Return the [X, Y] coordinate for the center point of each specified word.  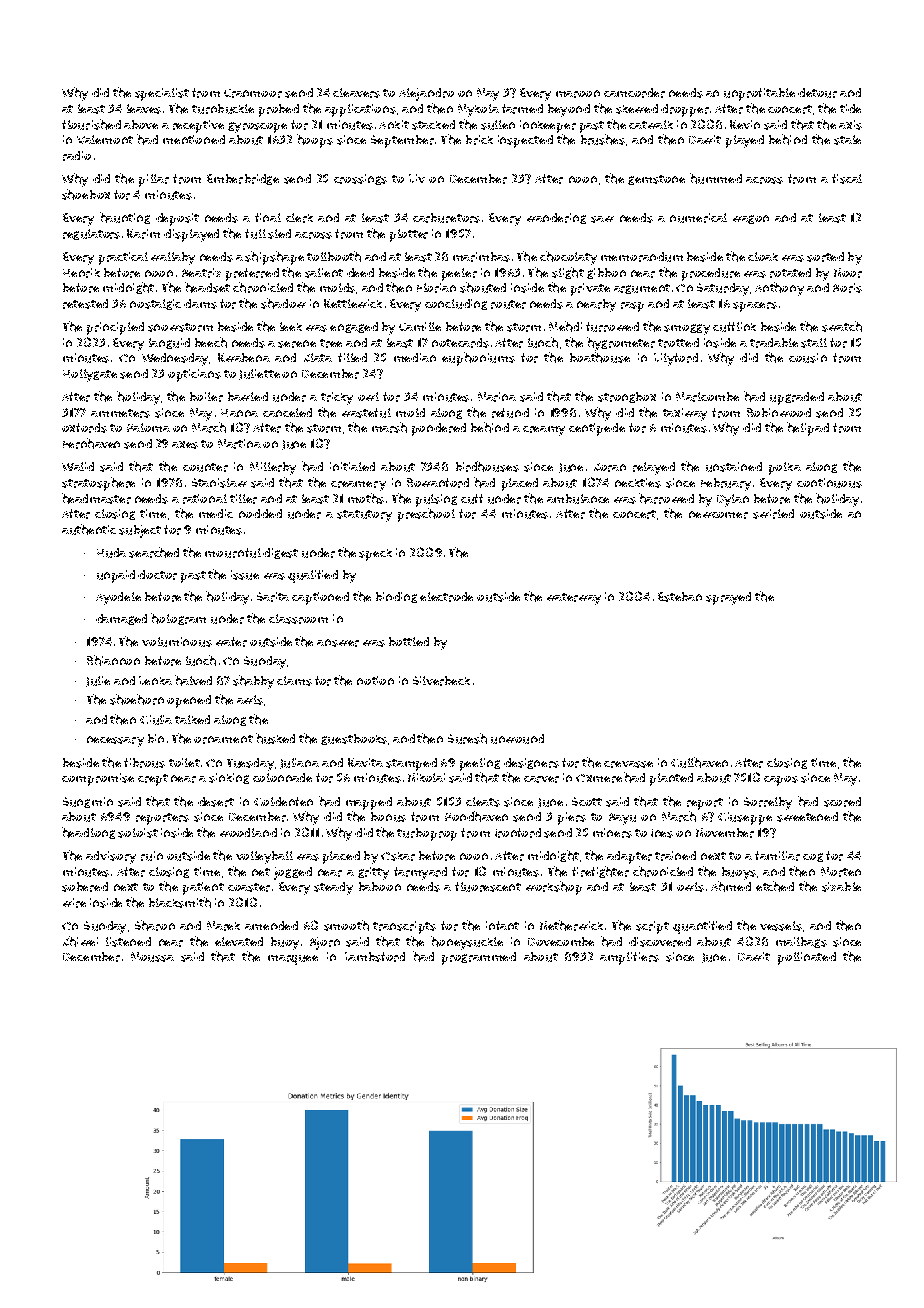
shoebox [86, 194]
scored [842, 802]
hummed [716, 178]
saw [602, 219]
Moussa [152, 957]
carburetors [446, 218]
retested [85, 304]
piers [572, 818]
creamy [544, 431]
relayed [654, 468]
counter [205, 467]
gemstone [656, 180]
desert [216, 802]
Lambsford [375, 957]
